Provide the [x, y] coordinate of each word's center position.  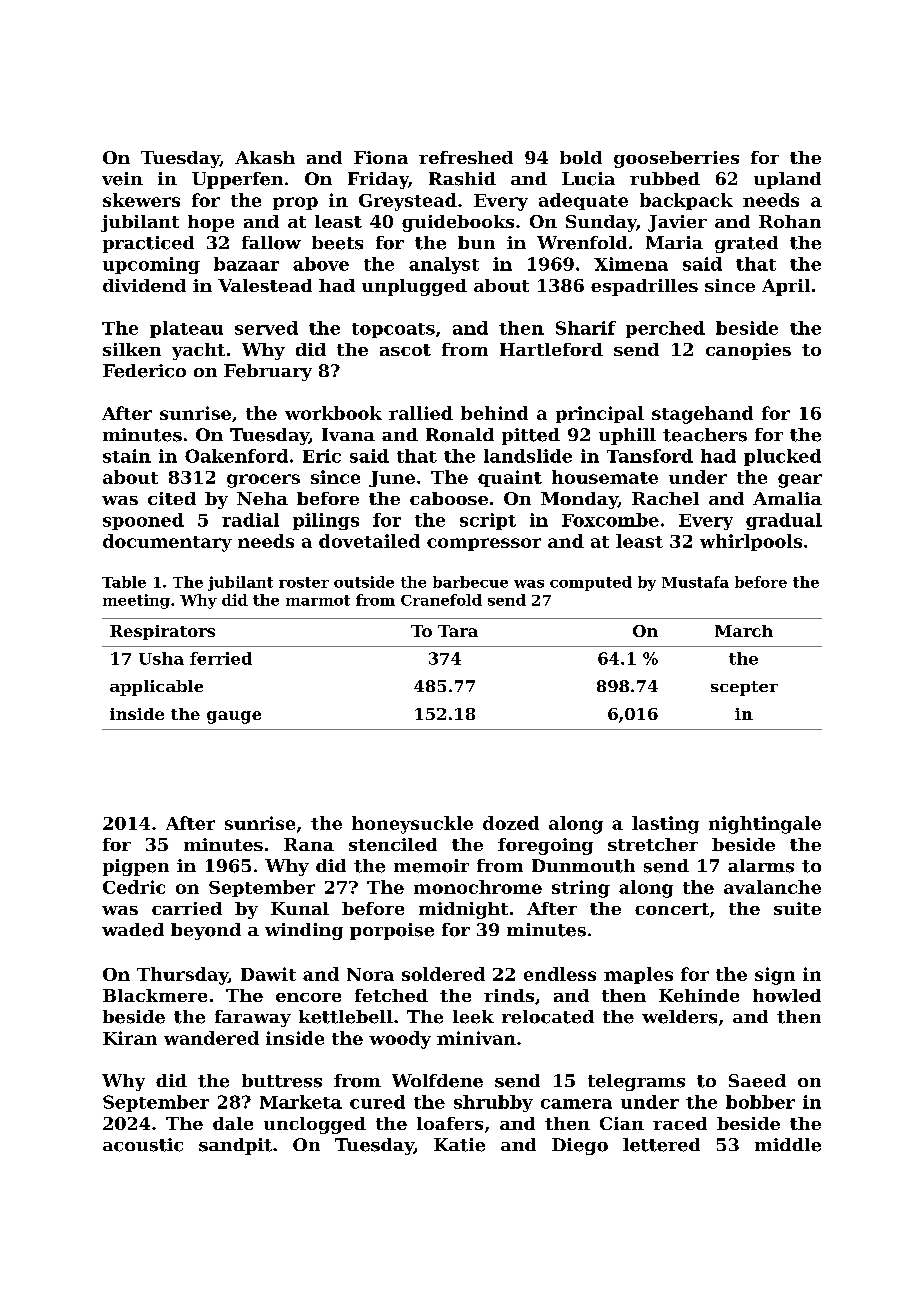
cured [377, 1102]
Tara [458, 631]
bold [581, 157]
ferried [221, 658]
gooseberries [676, 159]
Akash [265, 157]
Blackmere [155, 995]
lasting [665, 825]
